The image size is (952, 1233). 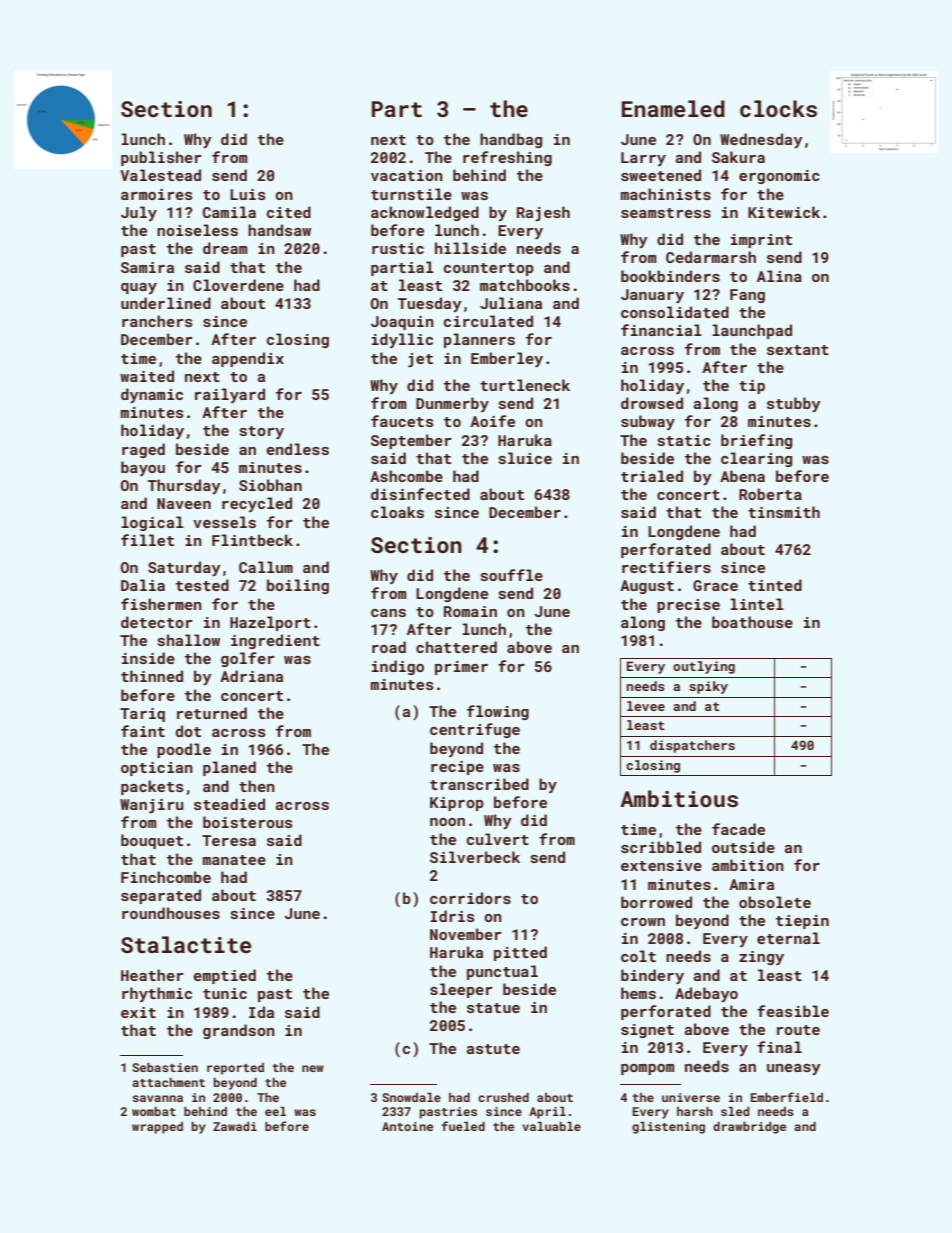 What do you see at coordinates (161, 158) in the image?
I see `publisher` at bounding box center [161, 158].
